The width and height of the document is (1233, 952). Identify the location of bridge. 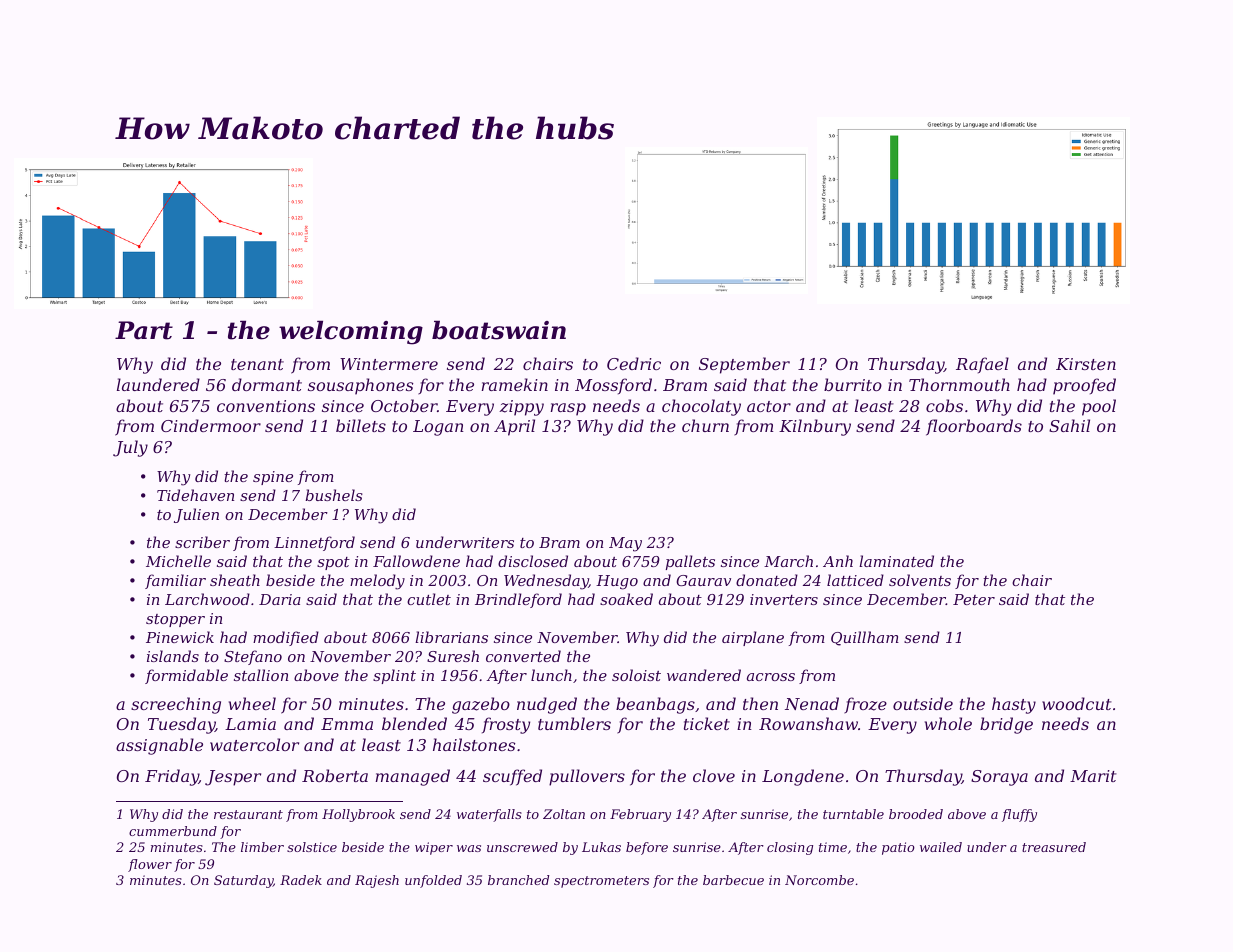
(1006, 725).
